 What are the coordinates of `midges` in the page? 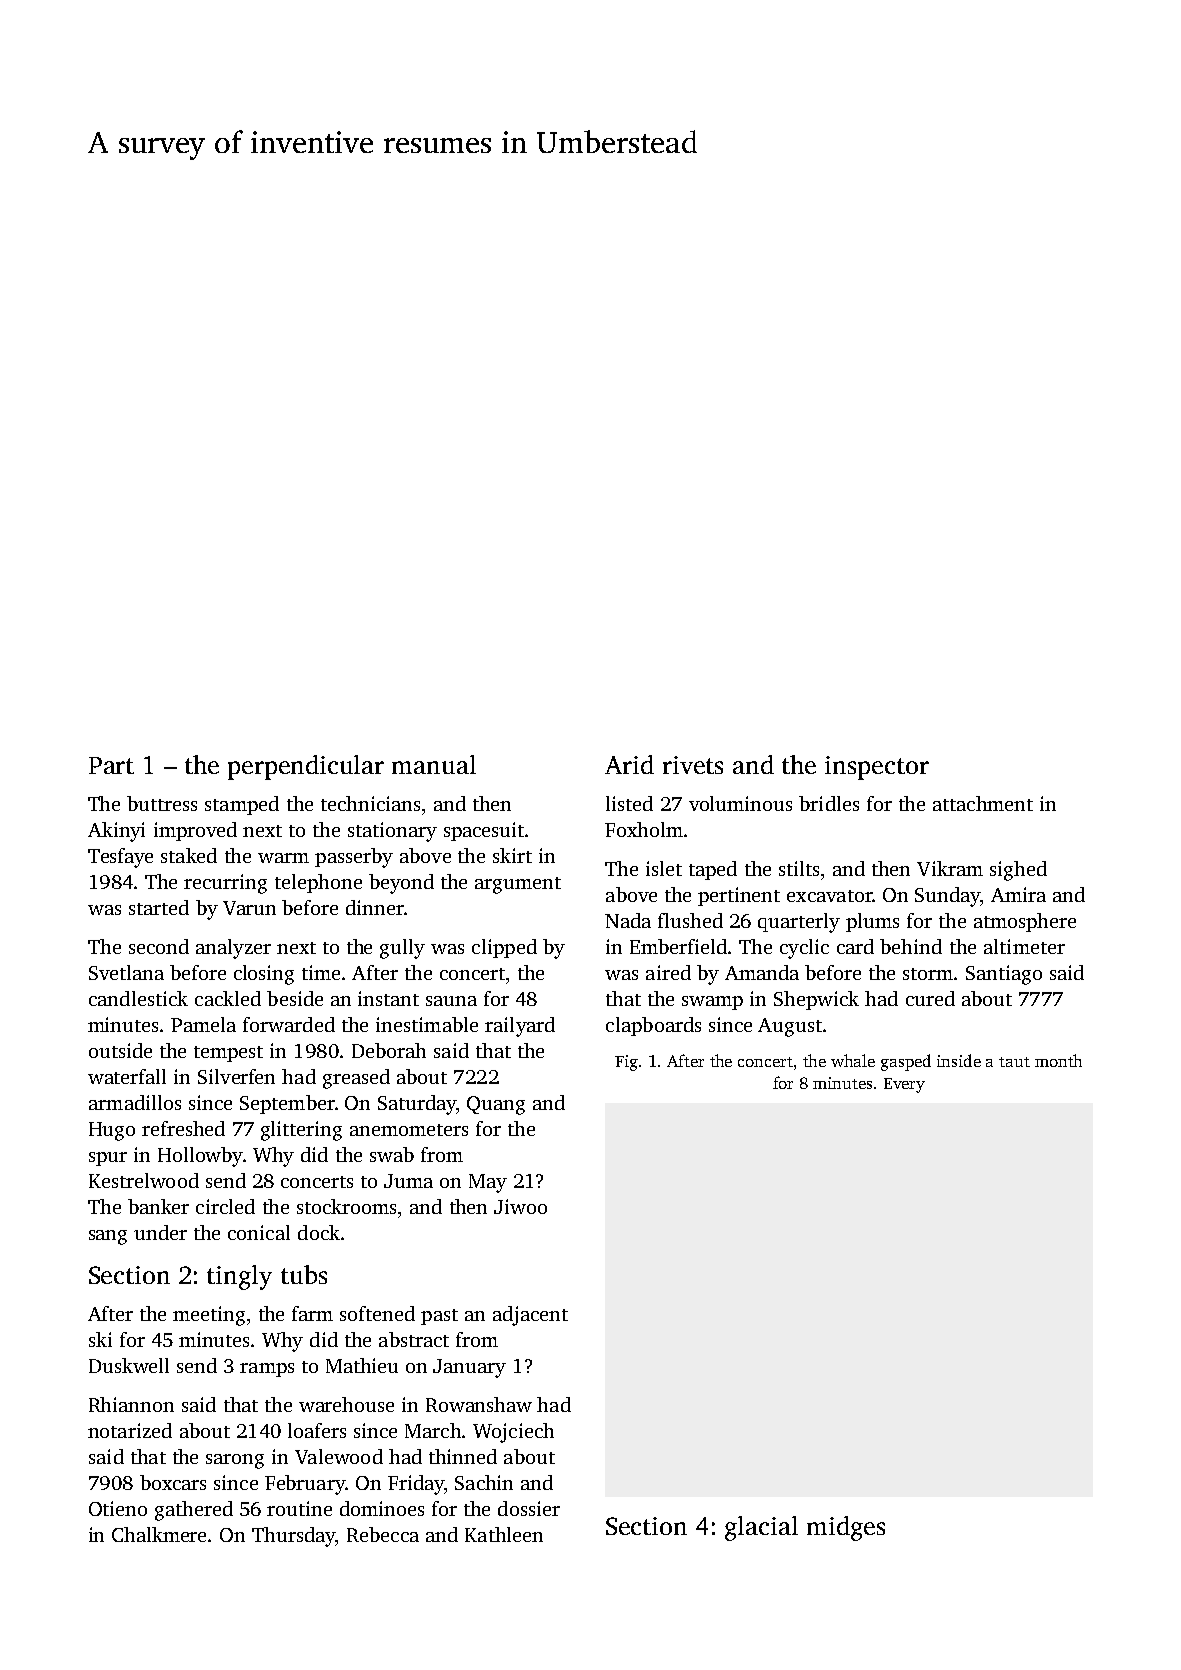 It's located at (846, 1528).
